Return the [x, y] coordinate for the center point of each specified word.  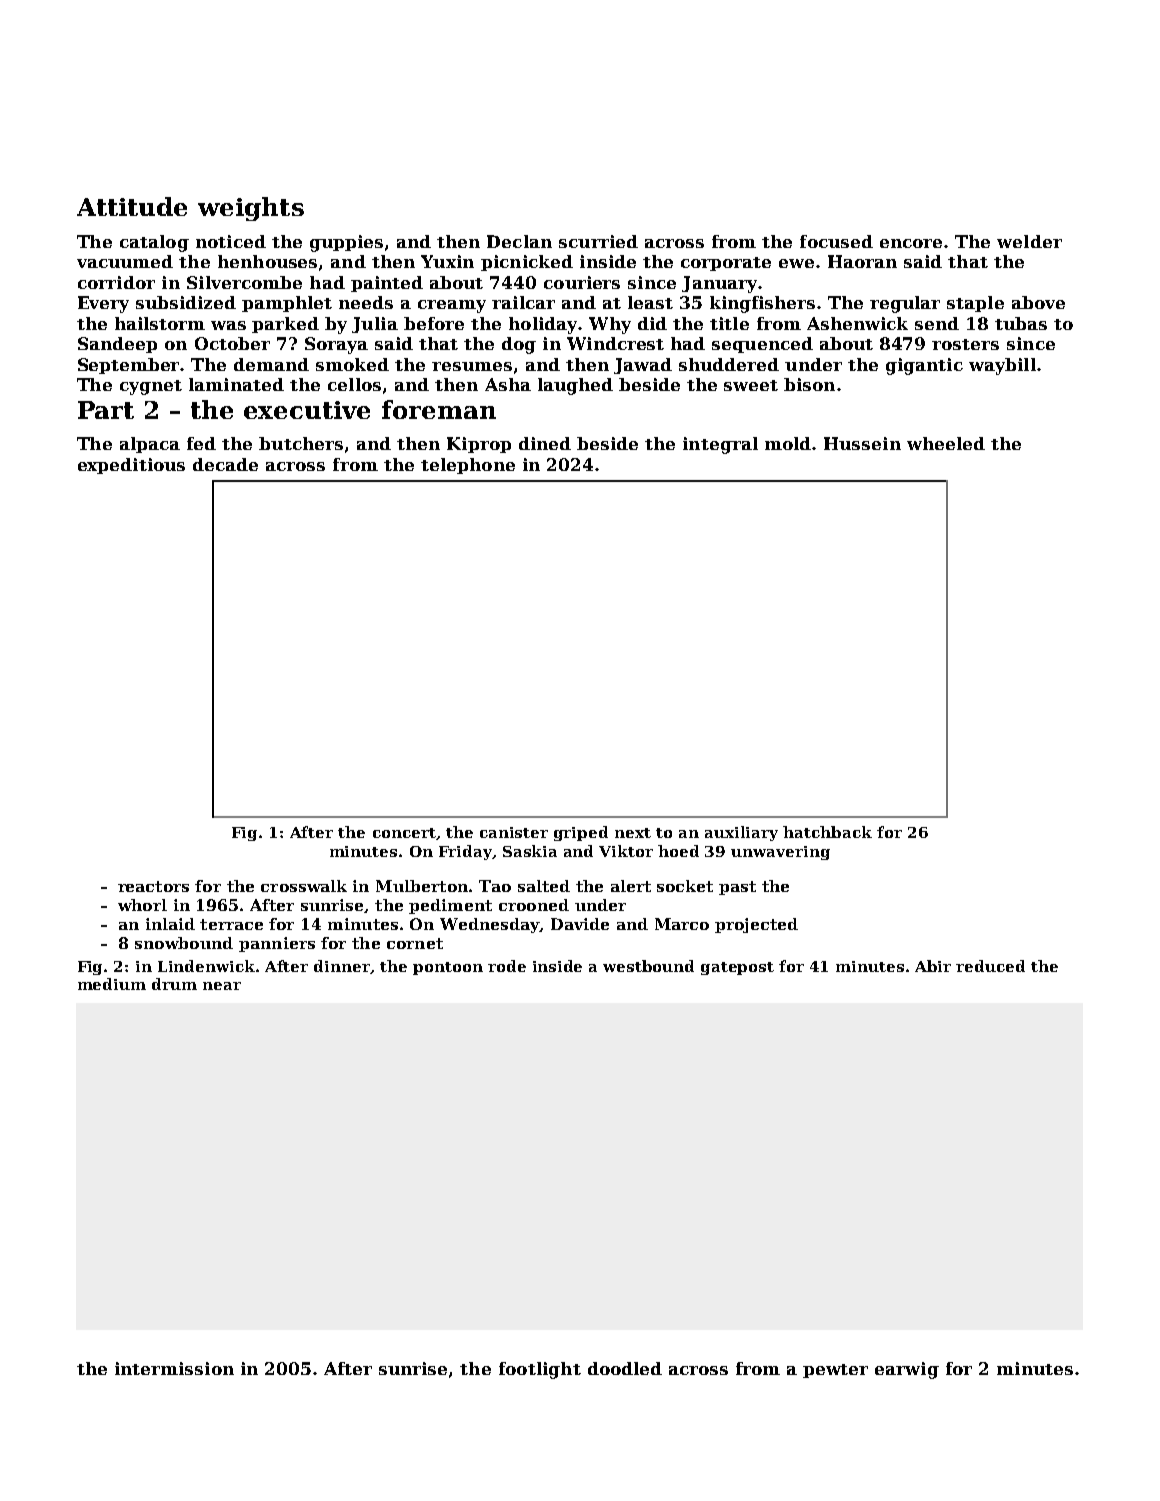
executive [307, 410]
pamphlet [287, 304]
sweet [751, 385]
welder [1029, 241]
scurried [598, 241]
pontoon [448, 968]
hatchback [827, 832]
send [937, 323]
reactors [153, 886]
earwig [907, 1370]
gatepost [737, 968]
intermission [174, 1368]
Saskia [530, 851]
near [222, 986]
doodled [625, 1368]
